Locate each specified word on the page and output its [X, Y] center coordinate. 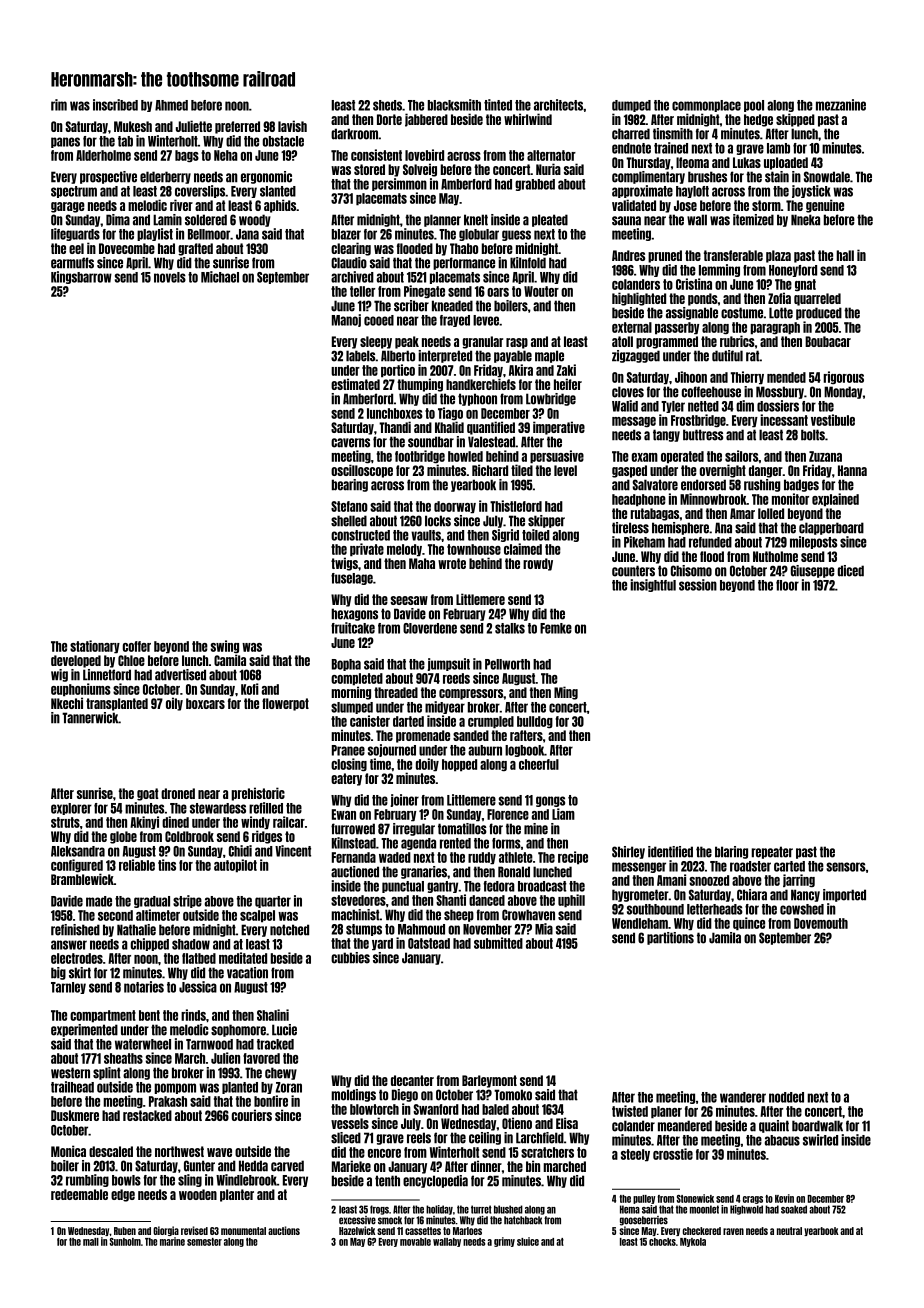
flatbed [199, 958]
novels [170, 277]
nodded [786, 1097]
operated [682, 457]
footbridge [420, 456]
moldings [353, 1095]
